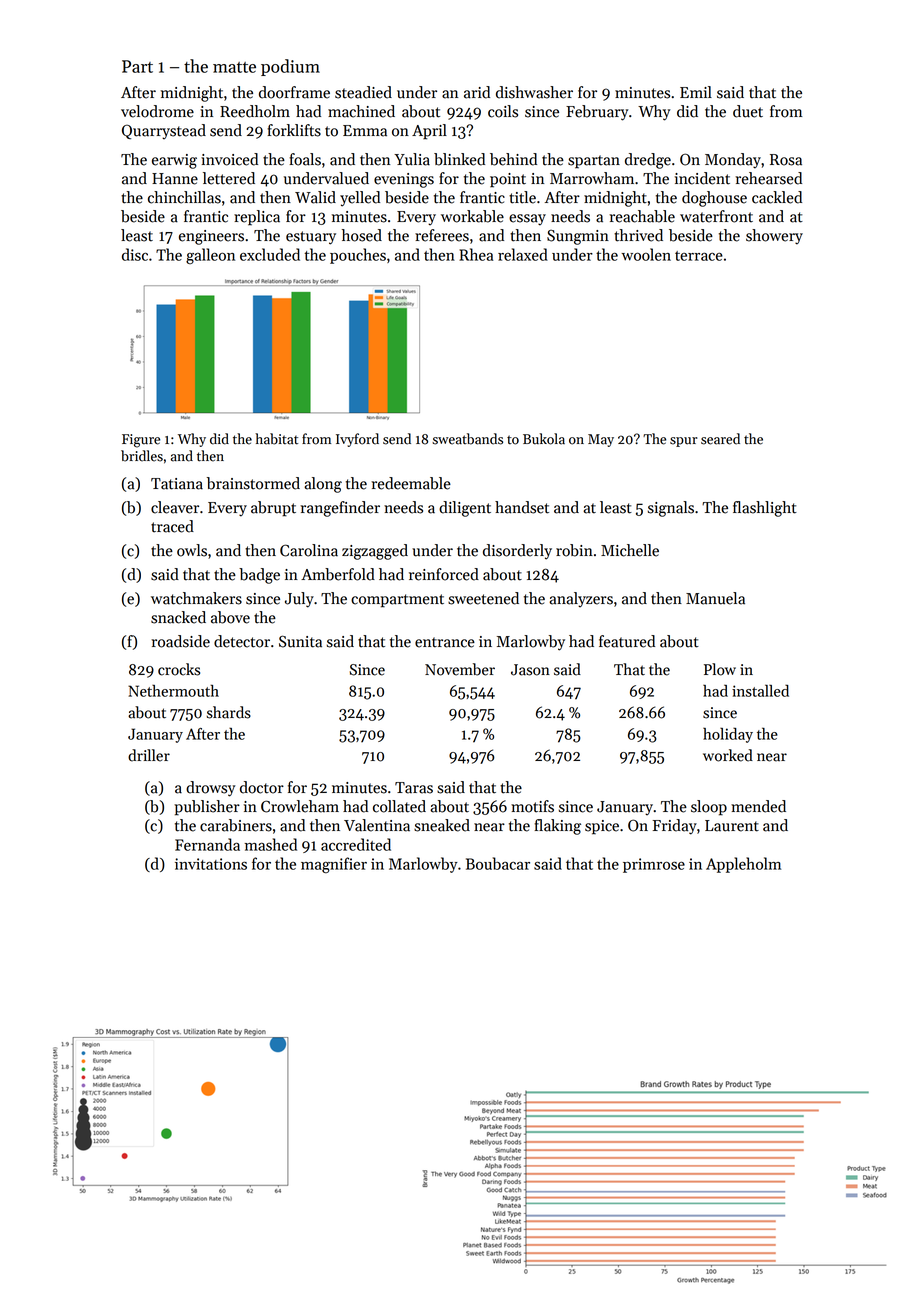 The width and height of the image is (924, 1308). I want to click on Boubacar, so click(498, 863).
